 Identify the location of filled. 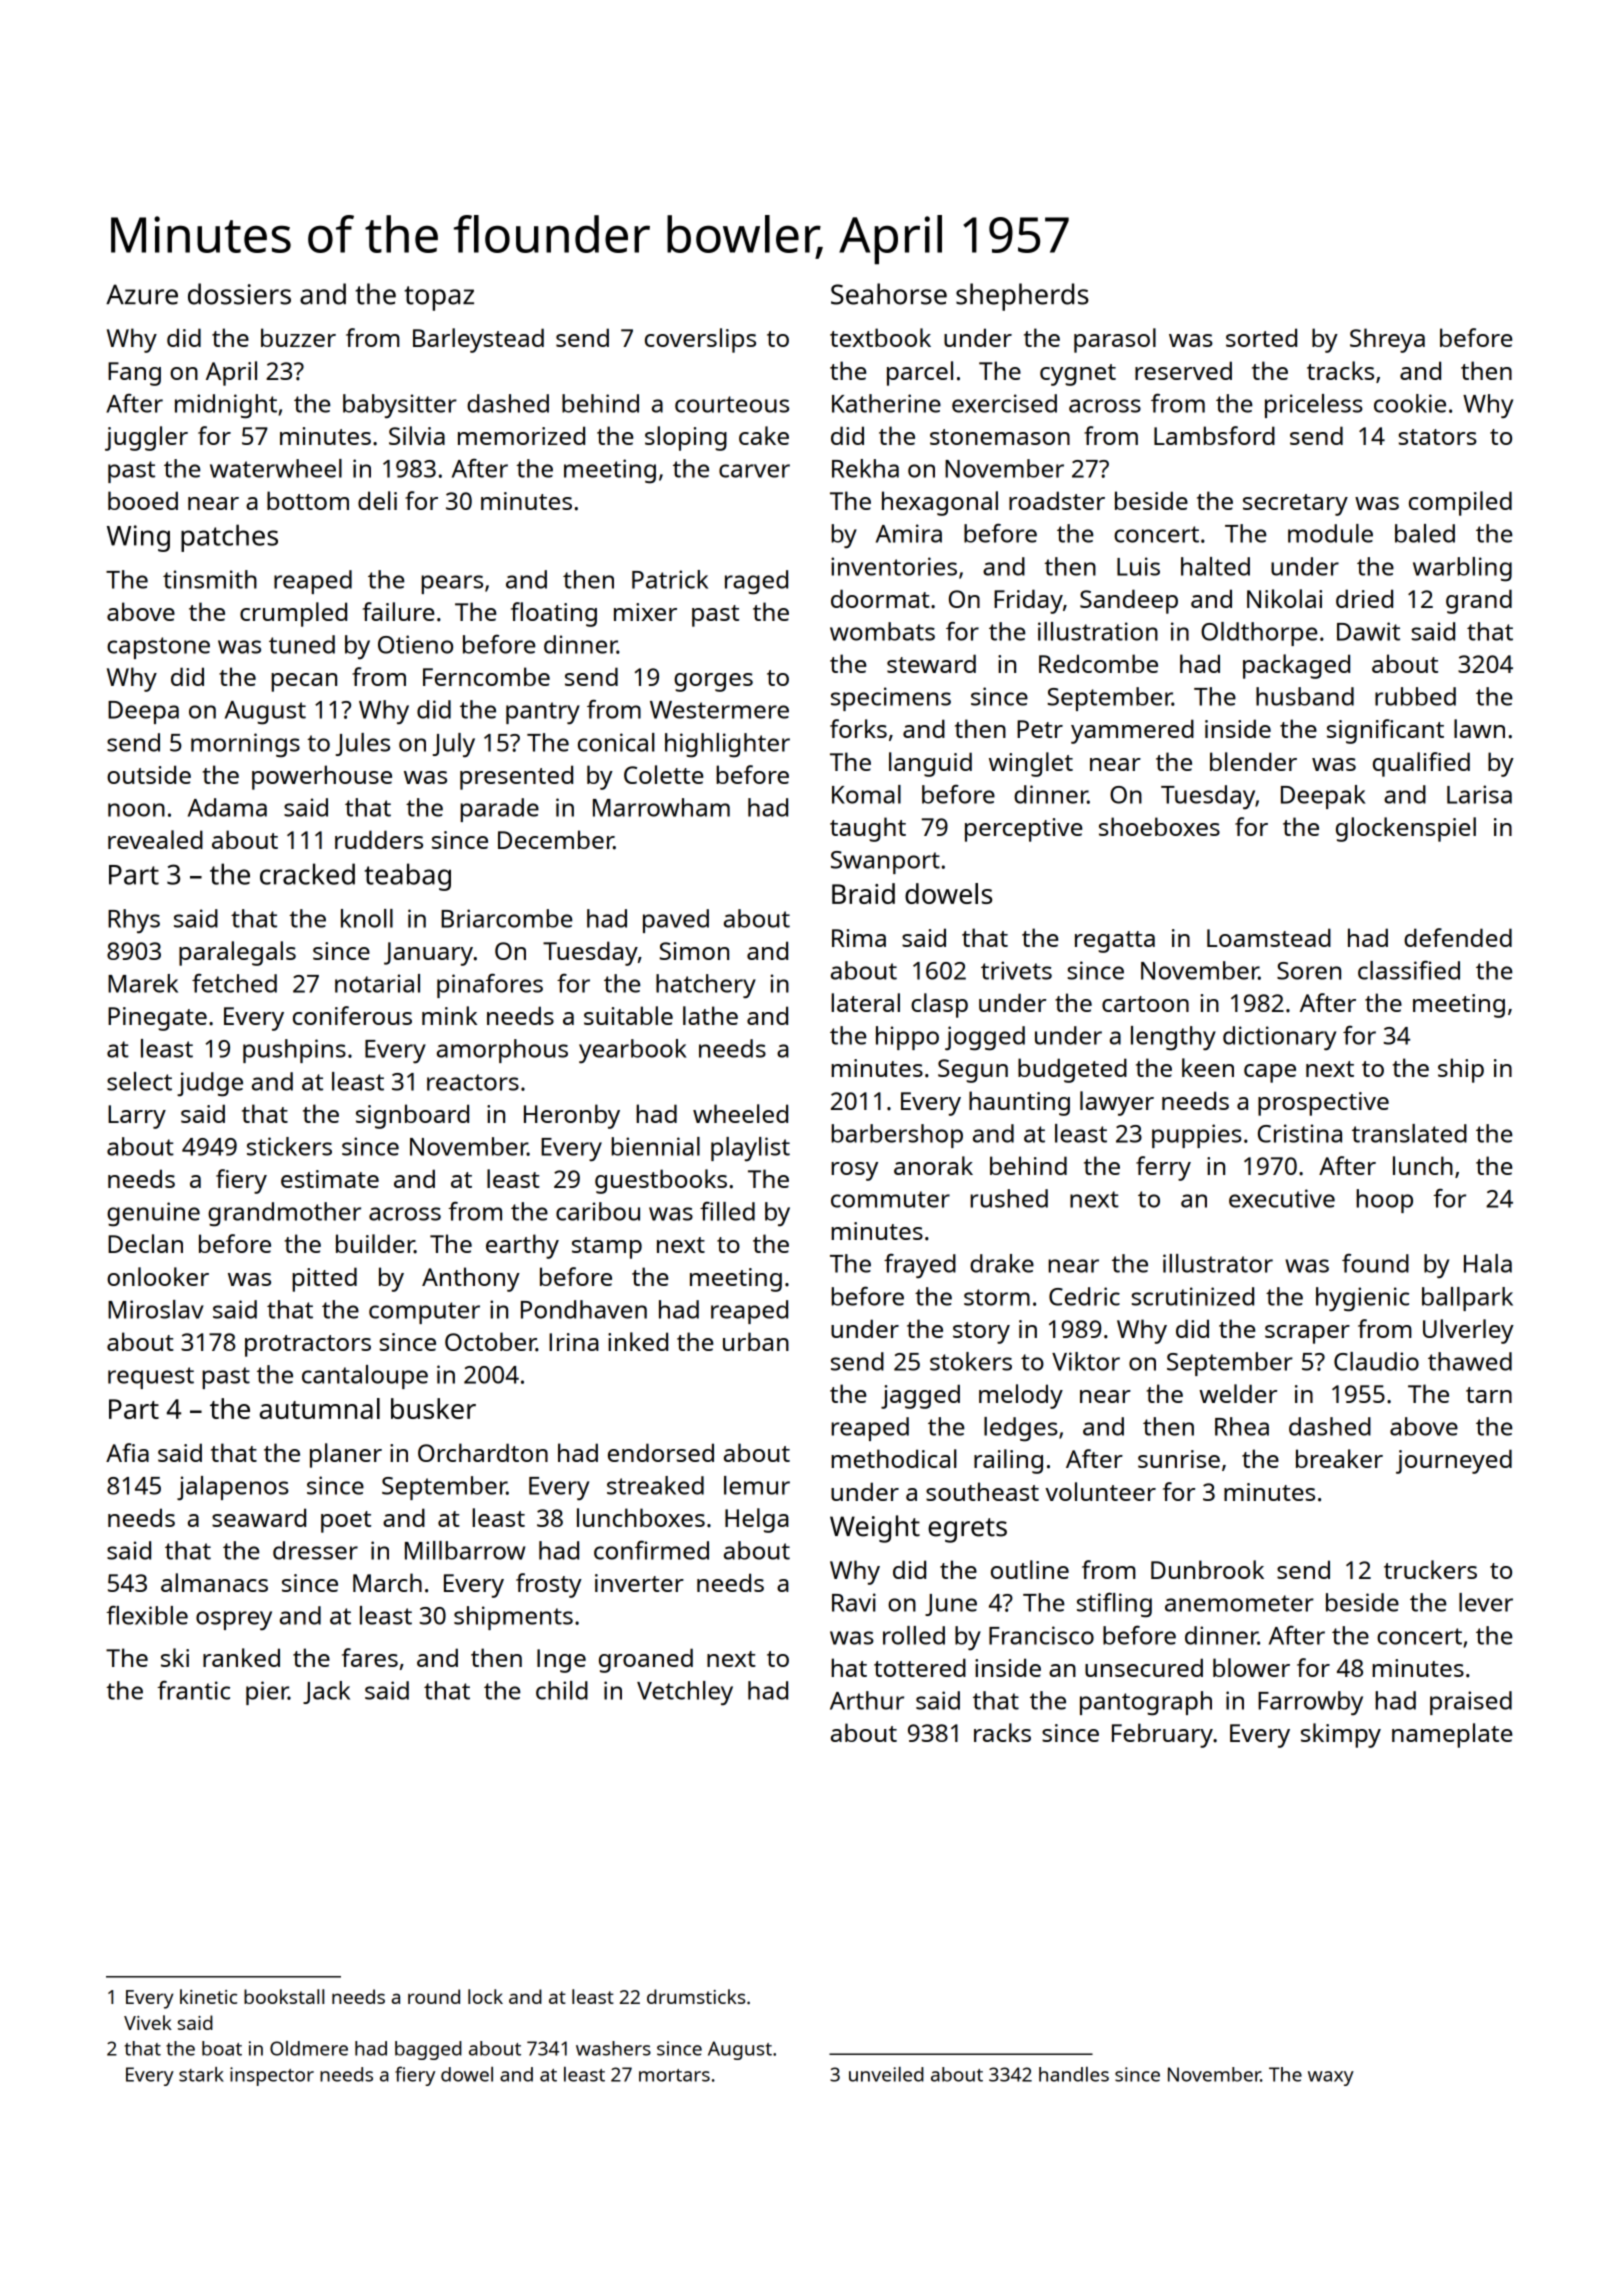
(727, 1211).
